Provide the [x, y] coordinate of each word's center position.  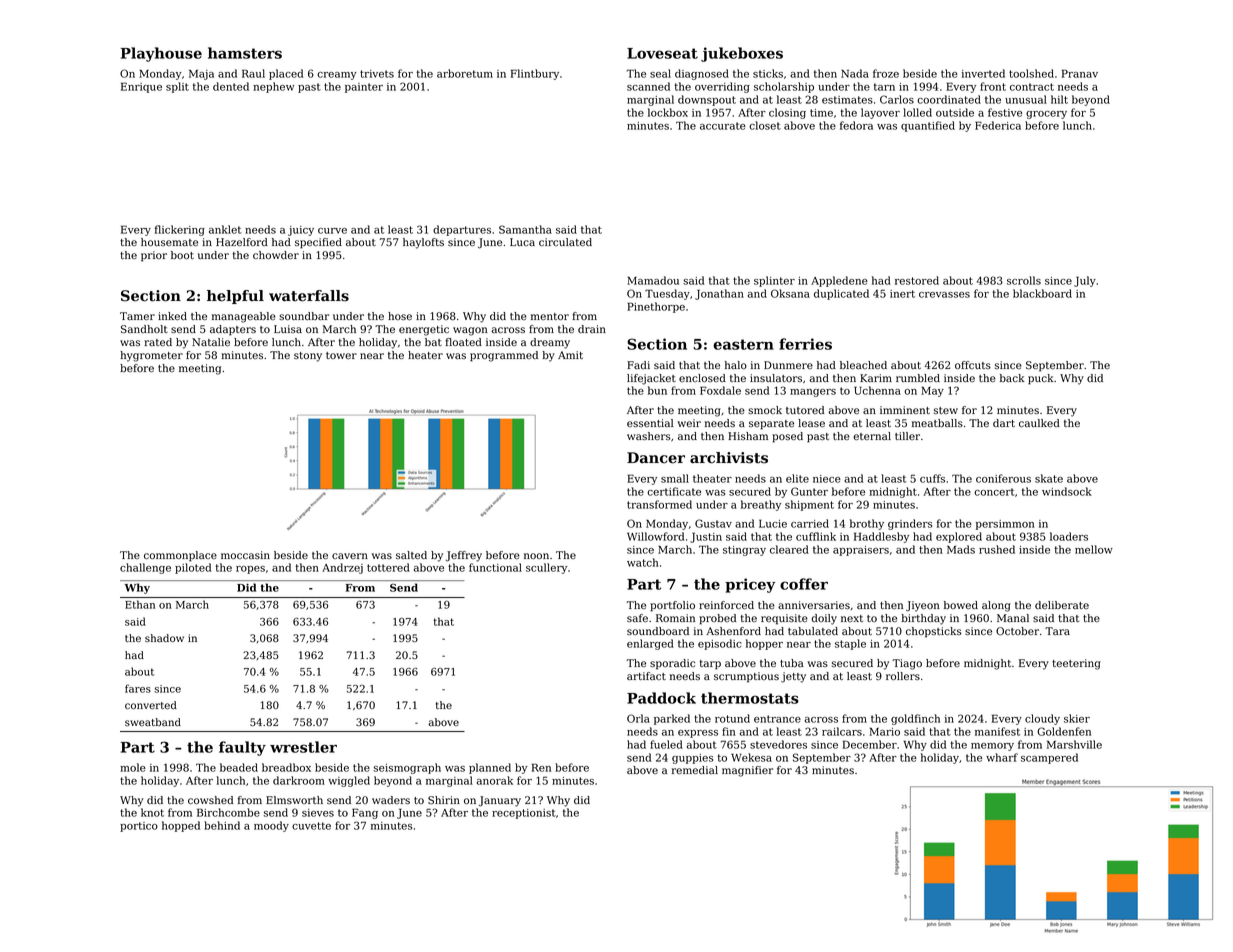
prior [154, 256]
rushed [997, 549]
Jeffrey [464, 556]
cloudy [1042, 719]
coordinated [949, 99]
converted [151, 705]
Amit [570, 355]
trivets [377, 74]
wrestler [303, 747]
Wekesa [751, 757]
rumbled [918, 378]
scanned [648, 86]
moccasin [245, 555]
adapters [233, 330]
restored [917, 280]
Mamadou [653, 280]
